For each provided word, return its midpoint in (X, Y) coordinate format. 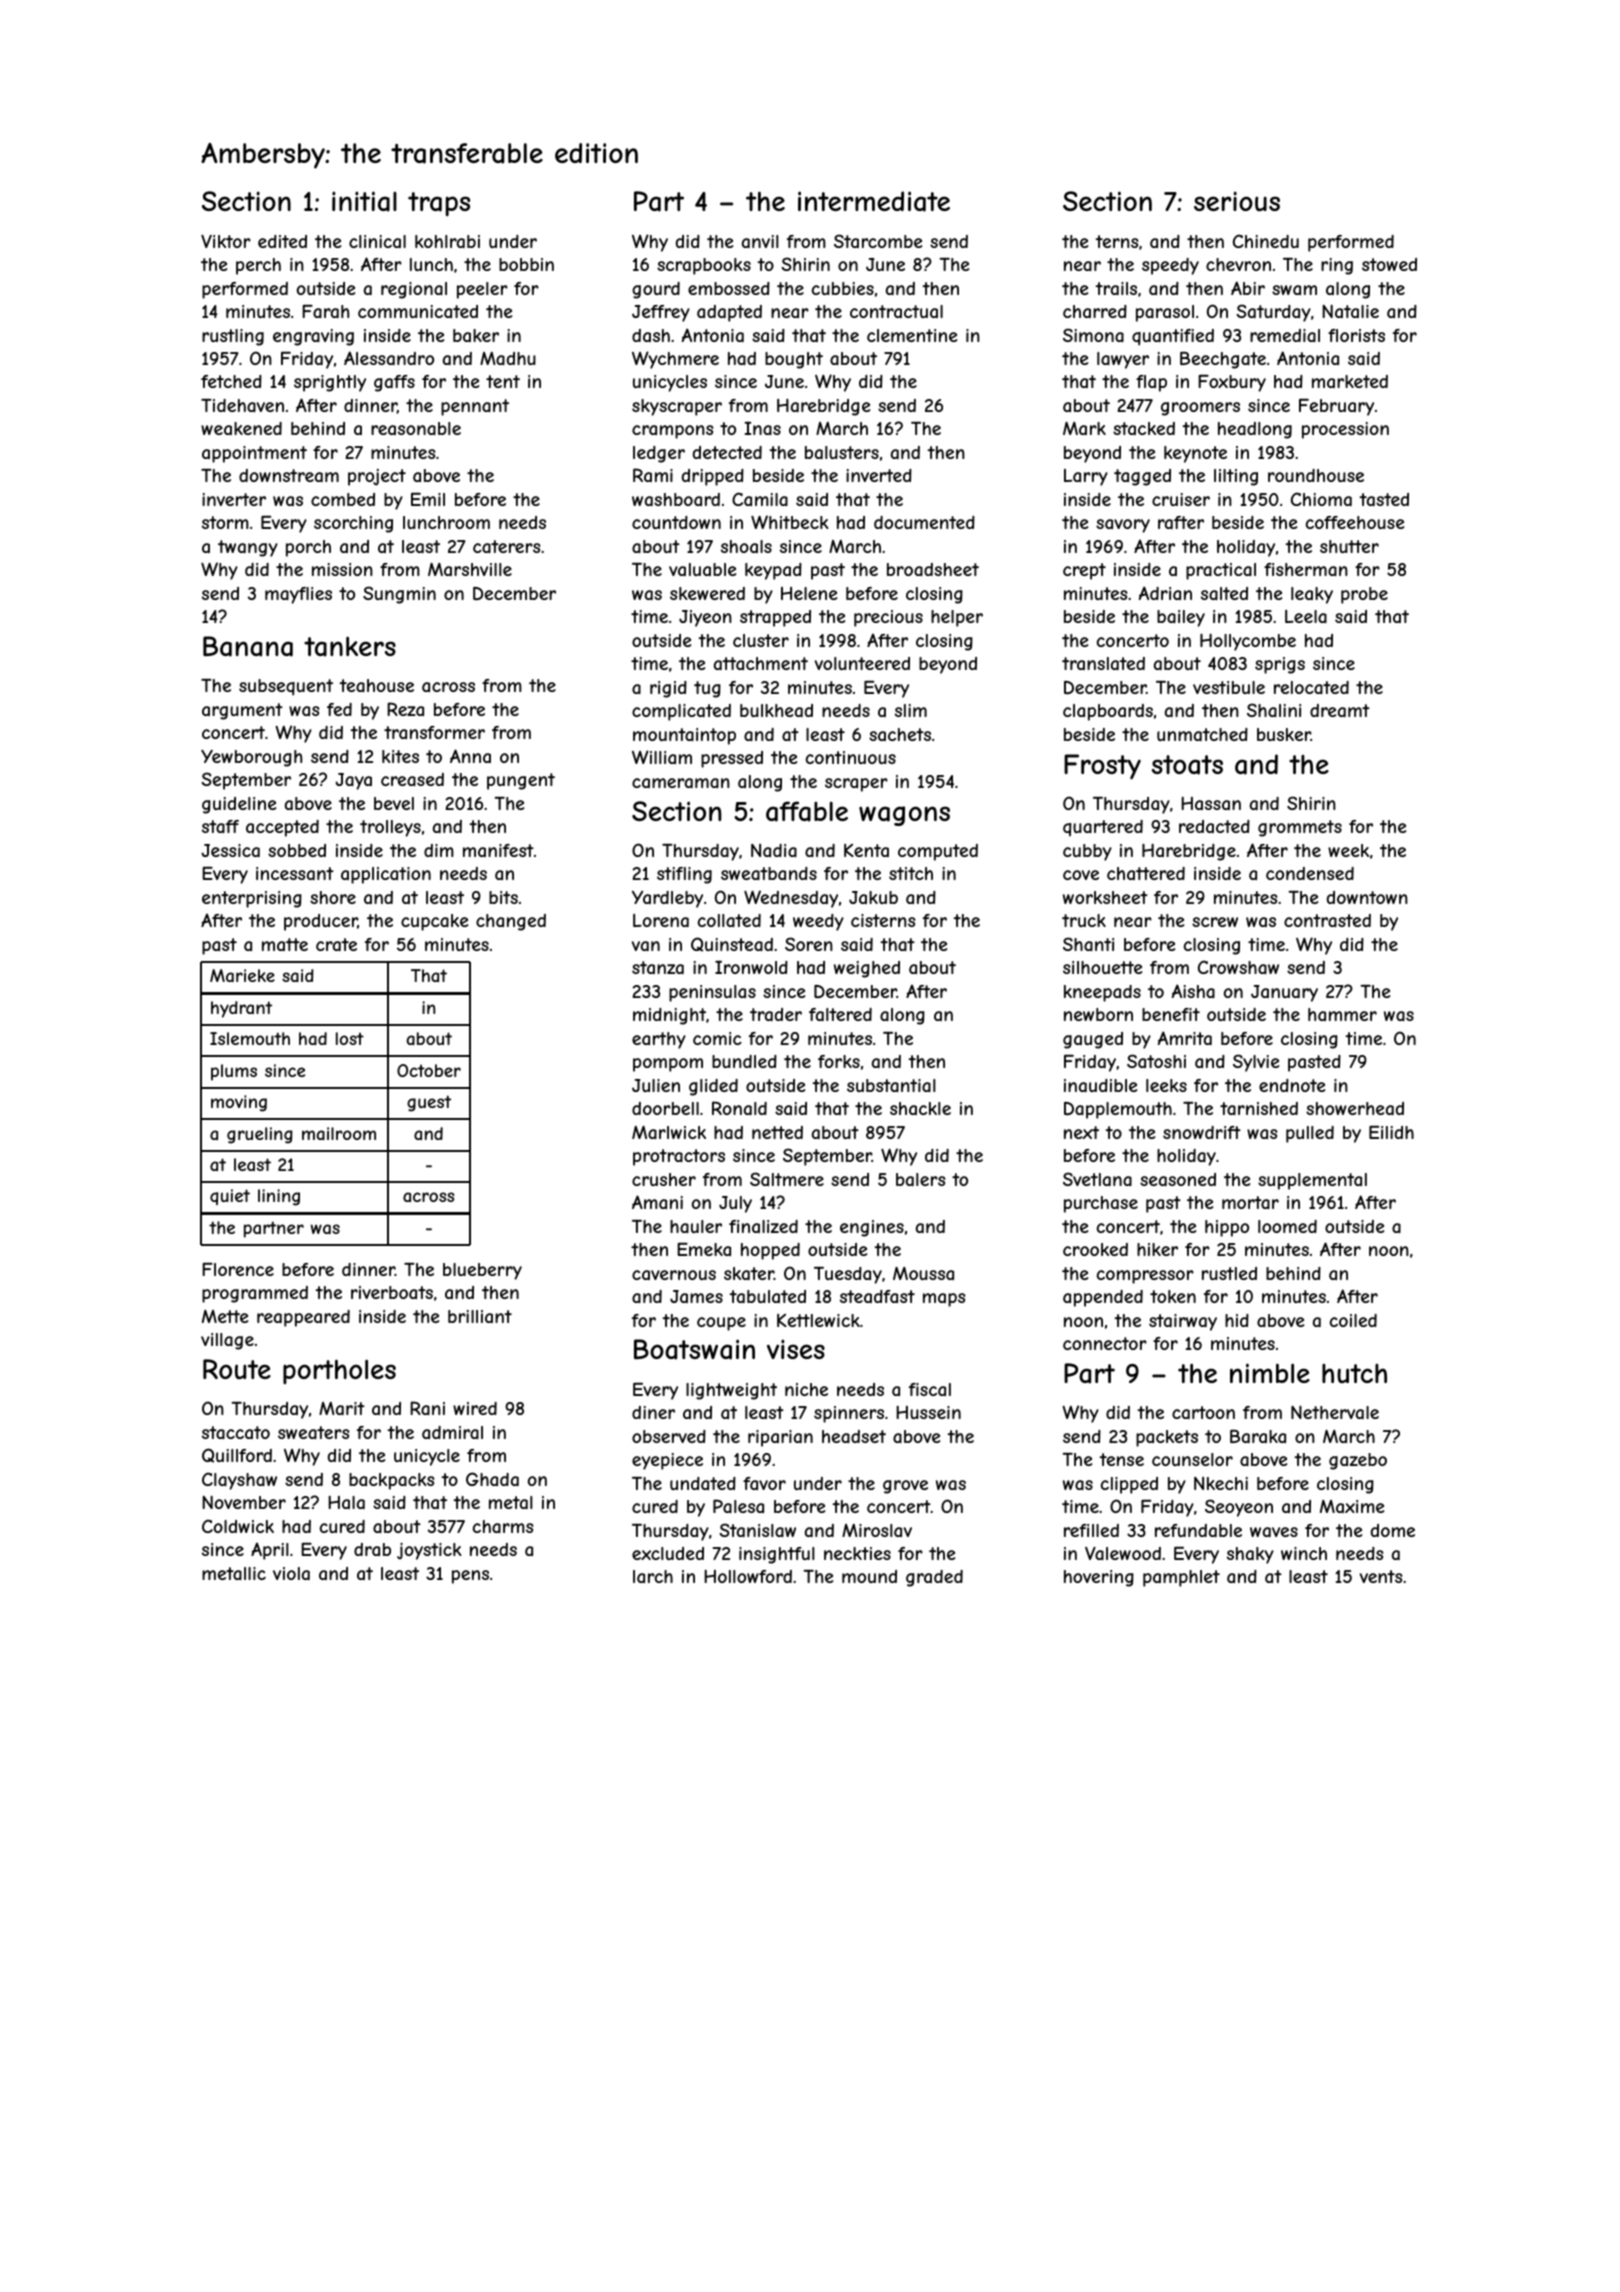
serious (1237, 201)
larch (653, 1576)
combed (343, 499)
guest (429, 1103)
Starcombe (878, 241)
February (1336, 407)
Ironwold (751, 967)
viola (291, 1573)
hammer (1342, 1014)
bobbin (526, 264)
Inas (762, 428)
